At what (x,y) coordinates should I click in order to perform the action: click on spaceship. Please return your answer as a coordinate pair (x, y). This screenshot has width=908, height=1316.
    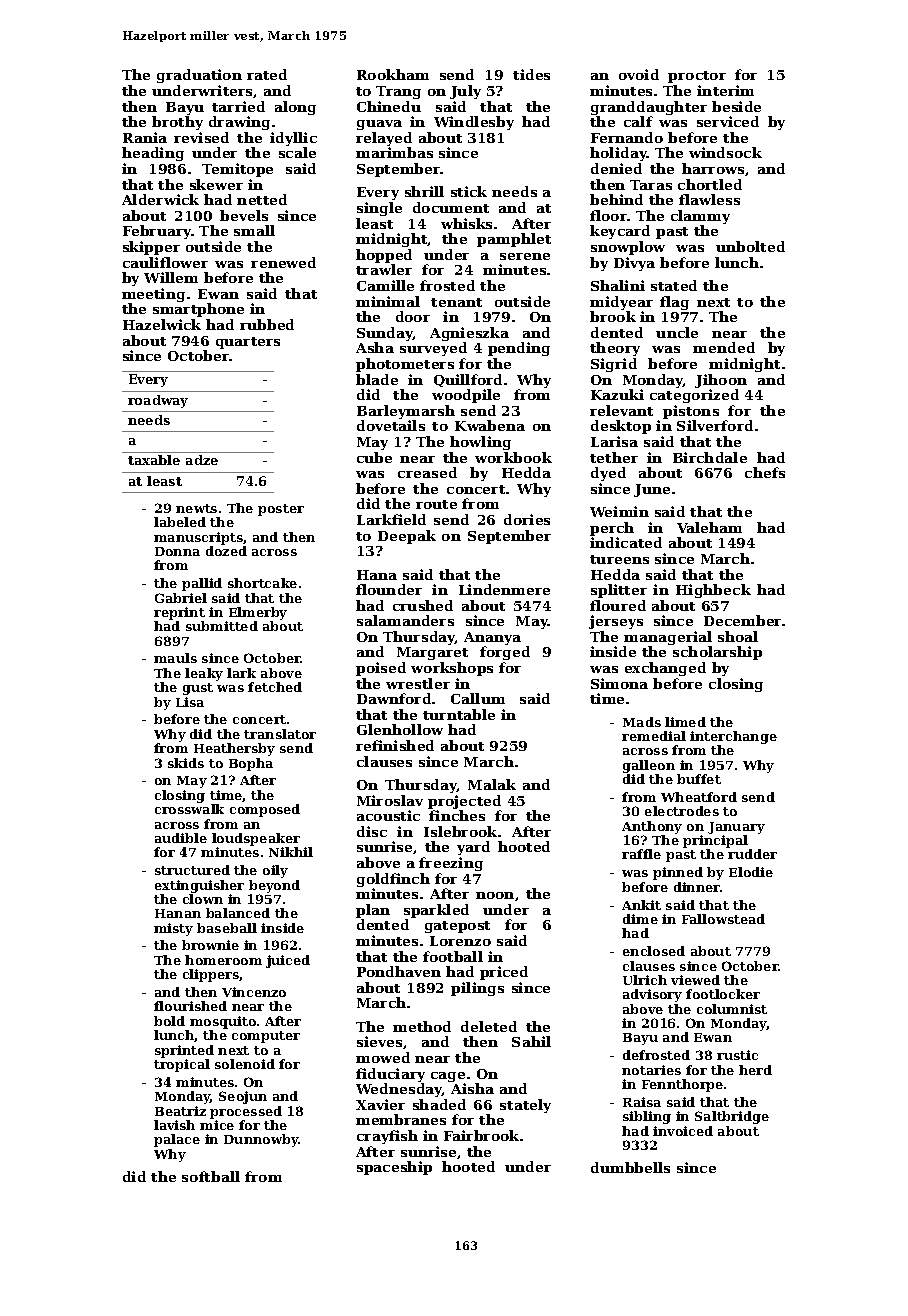
    Looking at the image, I should click on (394, 1168).
